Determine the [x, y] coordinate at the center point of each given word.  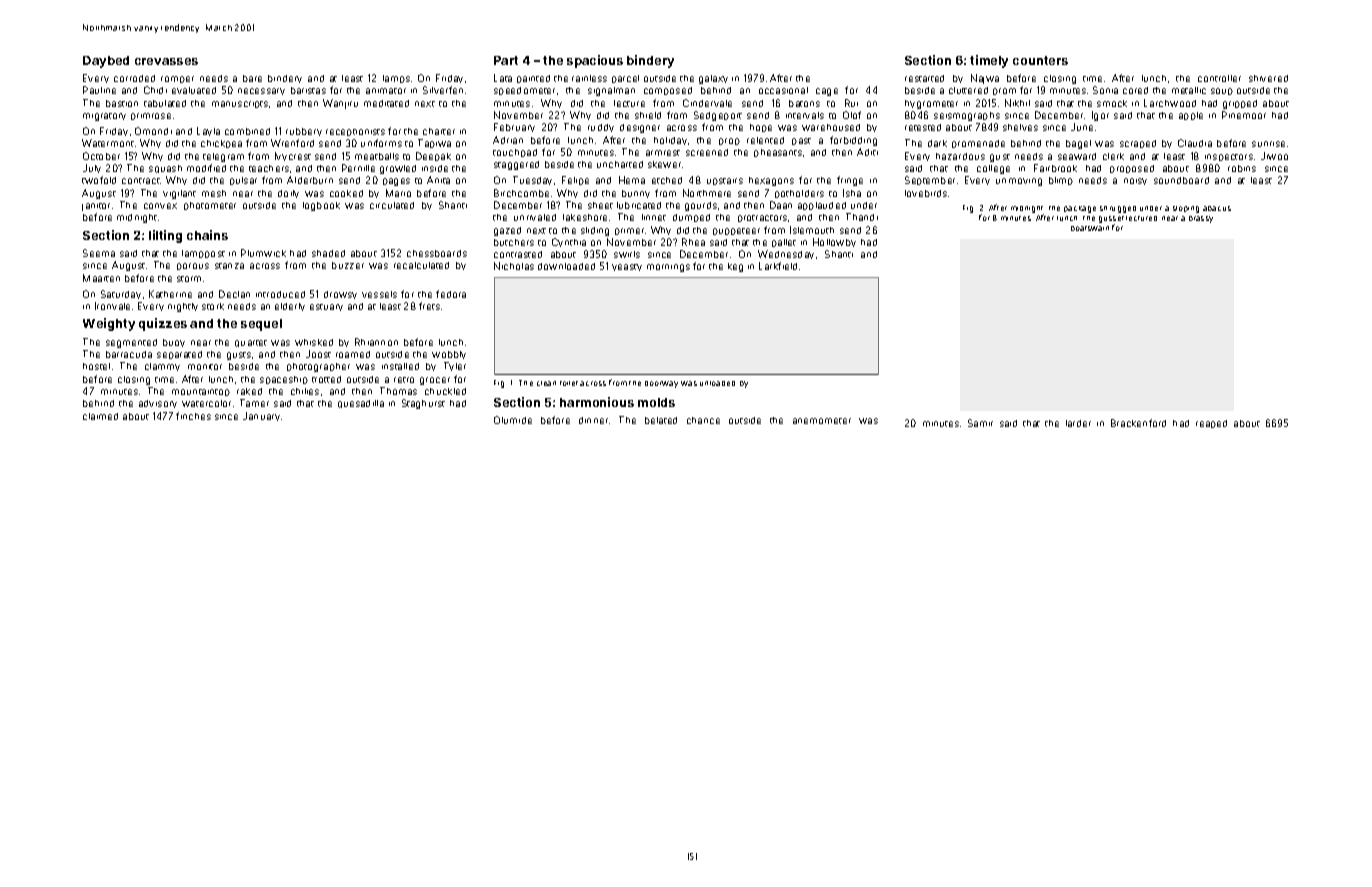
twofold [99, 180]
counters [1040, 60]
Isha [852, 193]
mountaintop [201, 392]
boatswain [1090, 228]
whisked [314, 342]
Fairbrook [1055, 168]
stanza [229, 266]
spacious [595, 61]
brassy [1201, 219]
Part [506, 60]
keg [735, 267]
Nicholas [514, 266]
